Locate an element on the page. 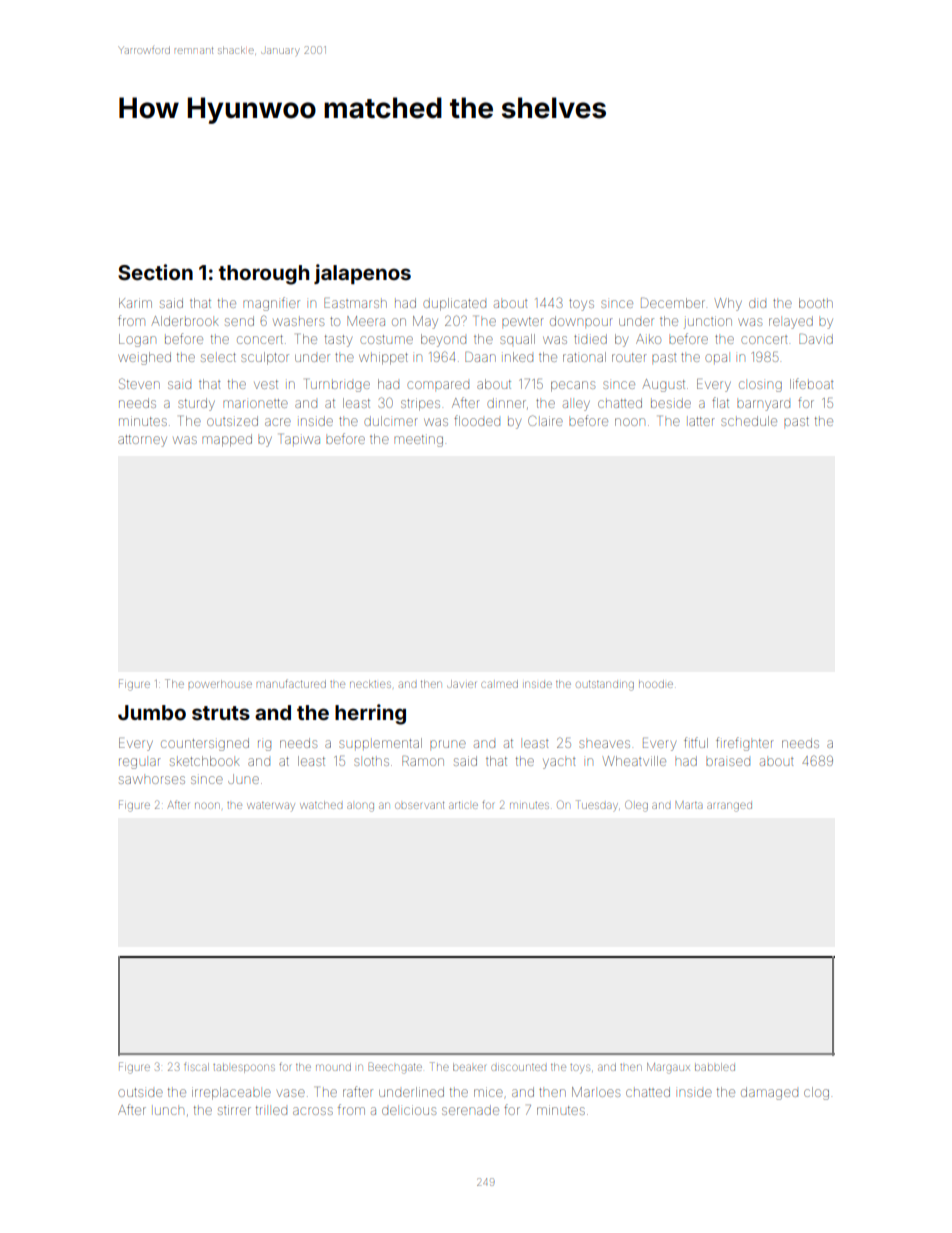 The width and height of the document is (952, 1233). hoodie is located at coordinates (656, 684).
